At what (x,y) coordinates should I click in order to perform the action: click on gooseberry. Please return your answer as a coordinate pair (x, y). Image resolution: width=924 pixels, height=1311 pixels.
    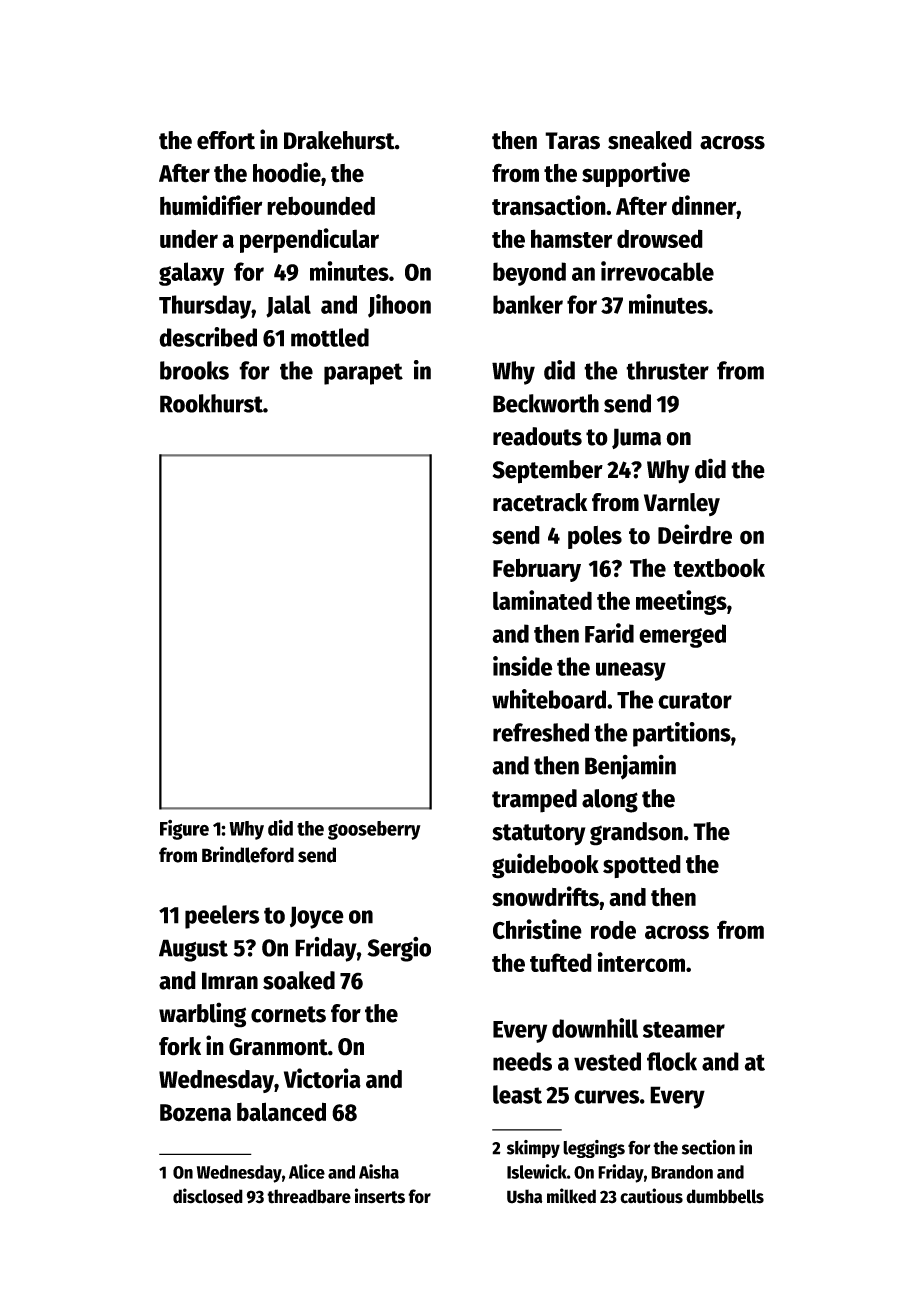
    Looking at the image, I should click on (374, 830).
